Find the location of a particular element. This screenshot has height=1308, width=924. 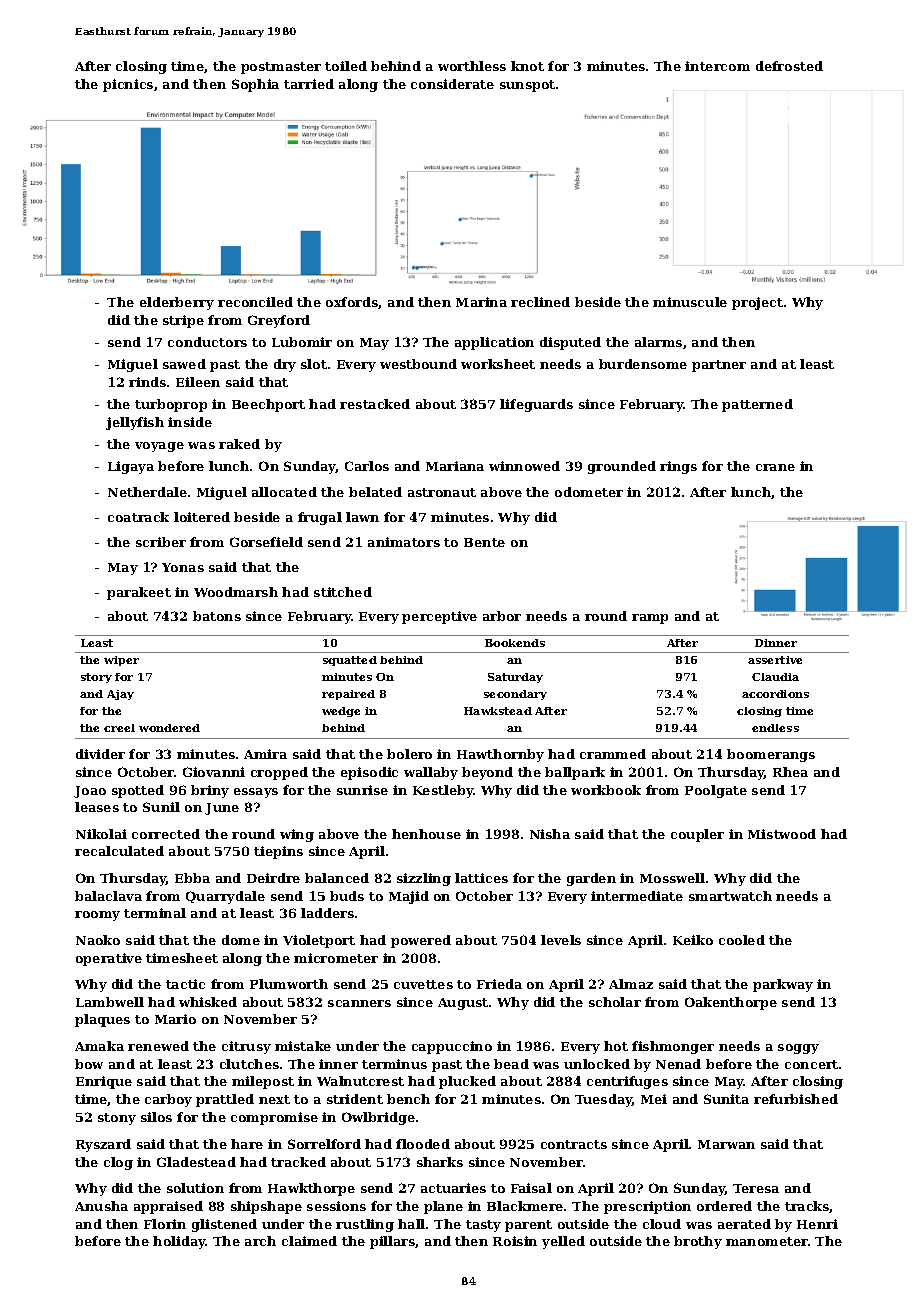

Amira is located at coordinates (265, 754).
